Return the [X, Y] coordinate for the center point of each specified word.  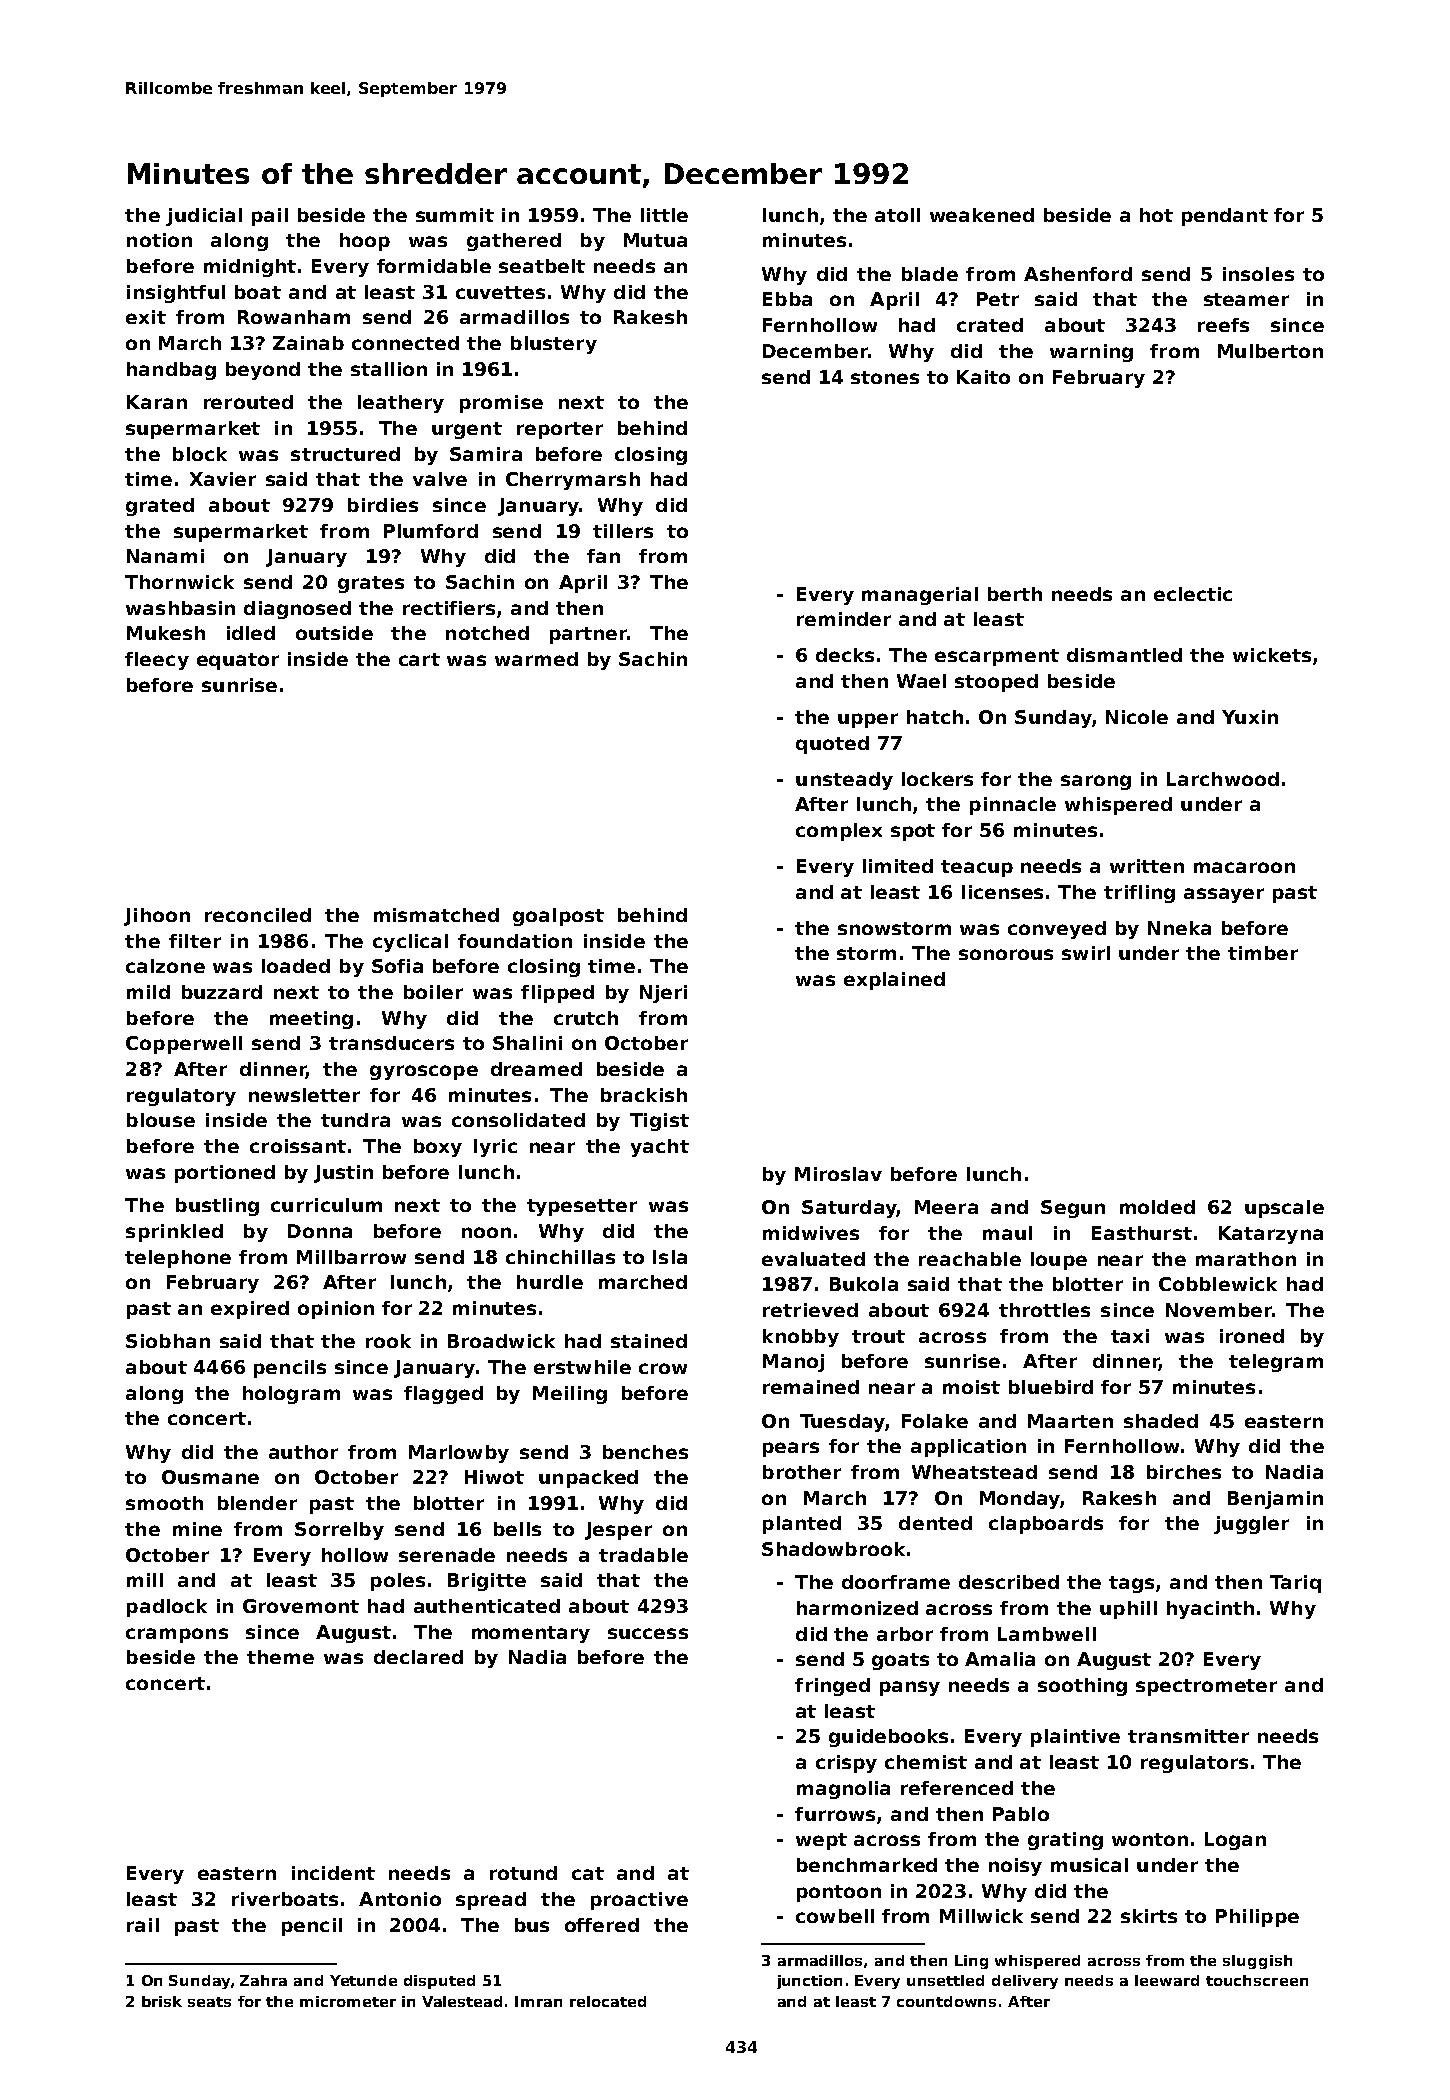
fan [603, 556]
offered [602, 1925]
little [664, 215]
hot [1156, 215]
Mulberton [1270, 351]
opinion [336, 1310]
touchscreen [1257, 1980]
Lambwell [1047, 1634]
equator [238, 661]
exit [146, 317]
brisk [162, 2001]
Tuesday [842, 1423]
